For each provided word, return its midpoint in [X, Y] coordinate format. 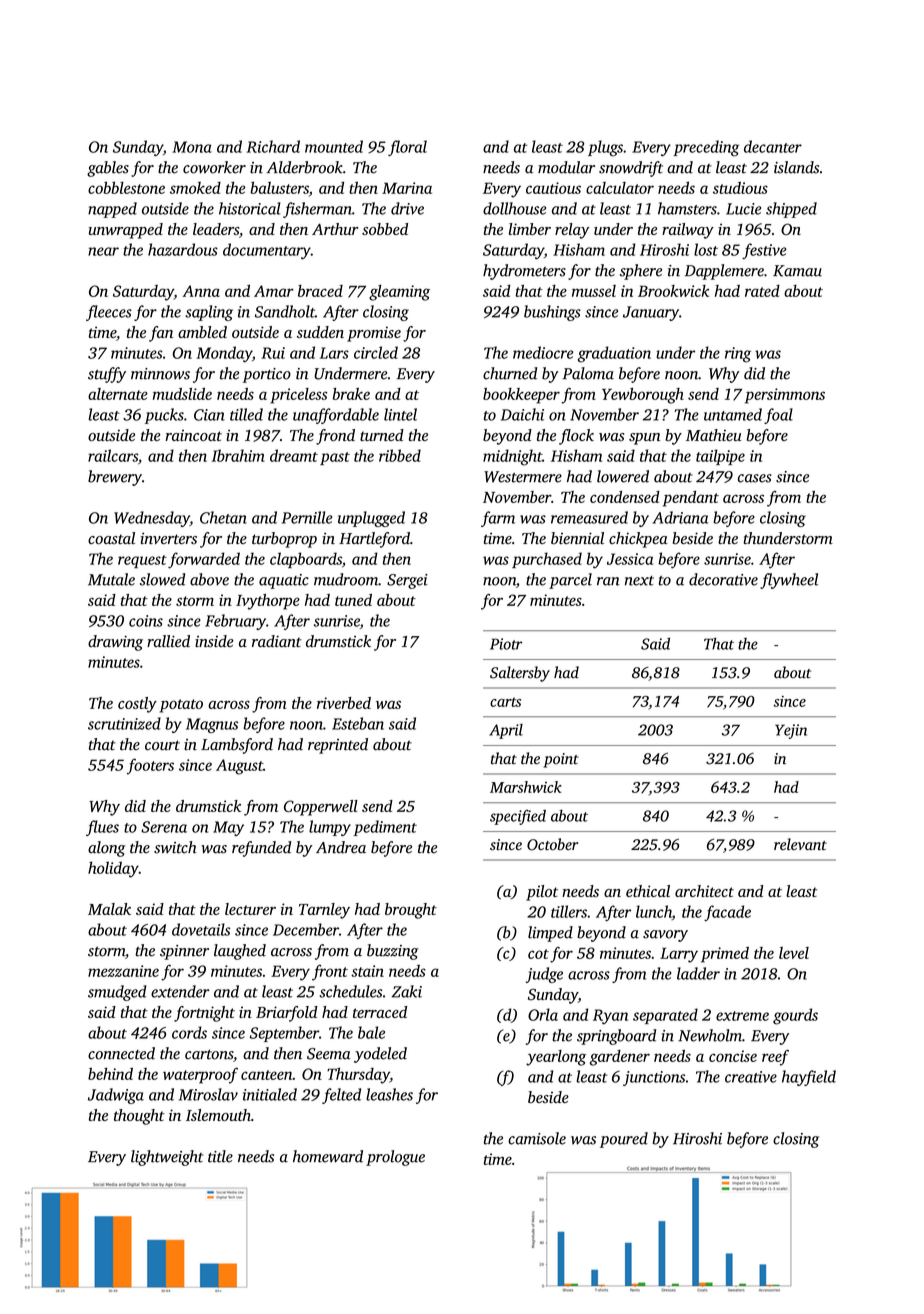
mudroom [346, 579]
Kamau [797, 271]
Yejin [791, 731]
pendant [691, 499]
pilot [542, 893]
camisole [537, 1138]
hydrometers [524, 272]
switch [175, 847]
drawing [115, 643]
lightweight [167, 1158]
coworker [214, 167]
